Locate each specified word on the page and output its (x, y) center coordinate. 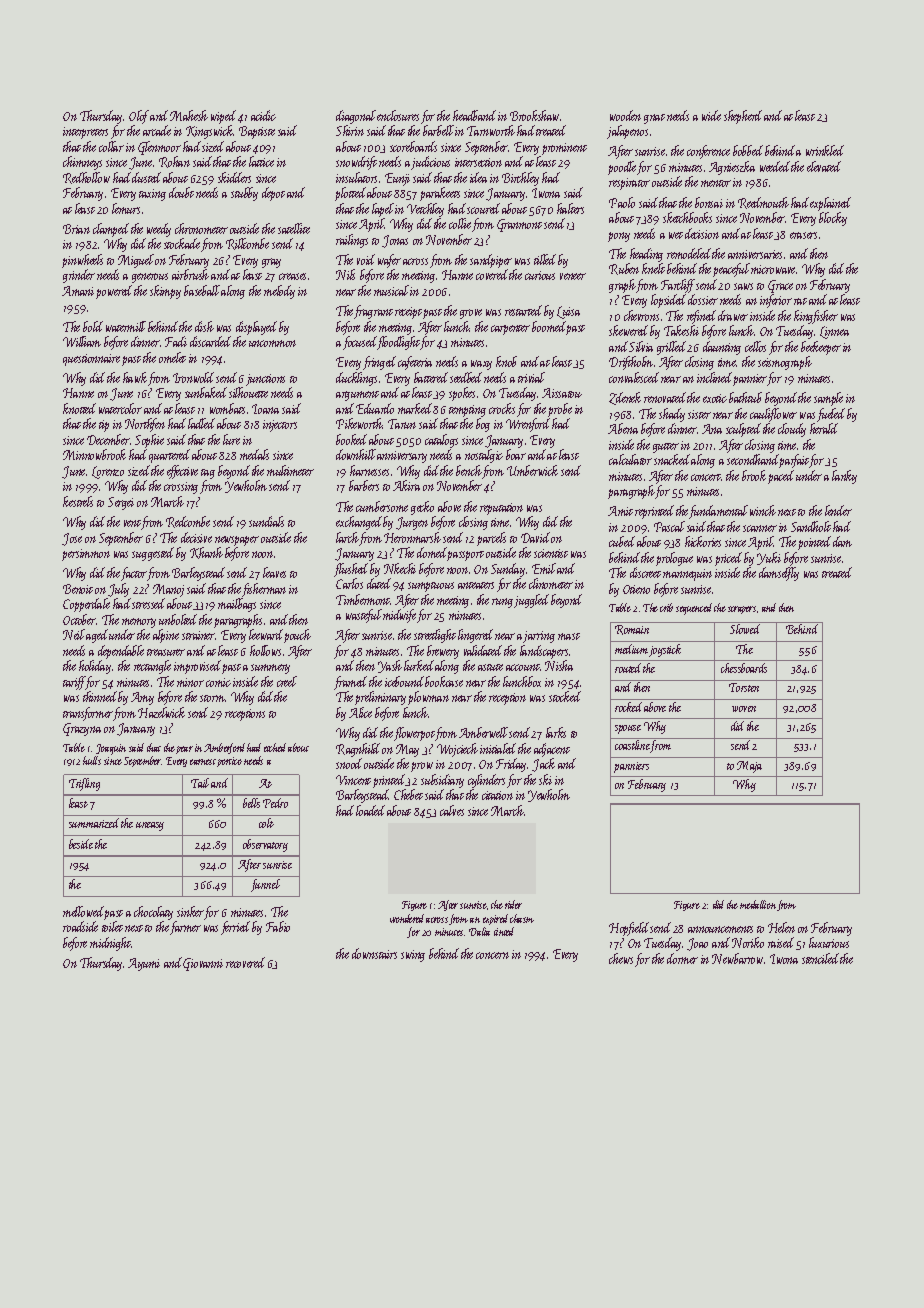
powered (114, 292)
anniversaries (755, 254)
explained (830, 204)
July (118, 590)
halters (570, 208)
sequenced (694, 609)
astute (490, 667)
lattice (261, 161)
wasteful (364, 616)
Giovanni (203, 964)
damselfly (779, 574)
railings (352, 241)
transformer (88, 714)
